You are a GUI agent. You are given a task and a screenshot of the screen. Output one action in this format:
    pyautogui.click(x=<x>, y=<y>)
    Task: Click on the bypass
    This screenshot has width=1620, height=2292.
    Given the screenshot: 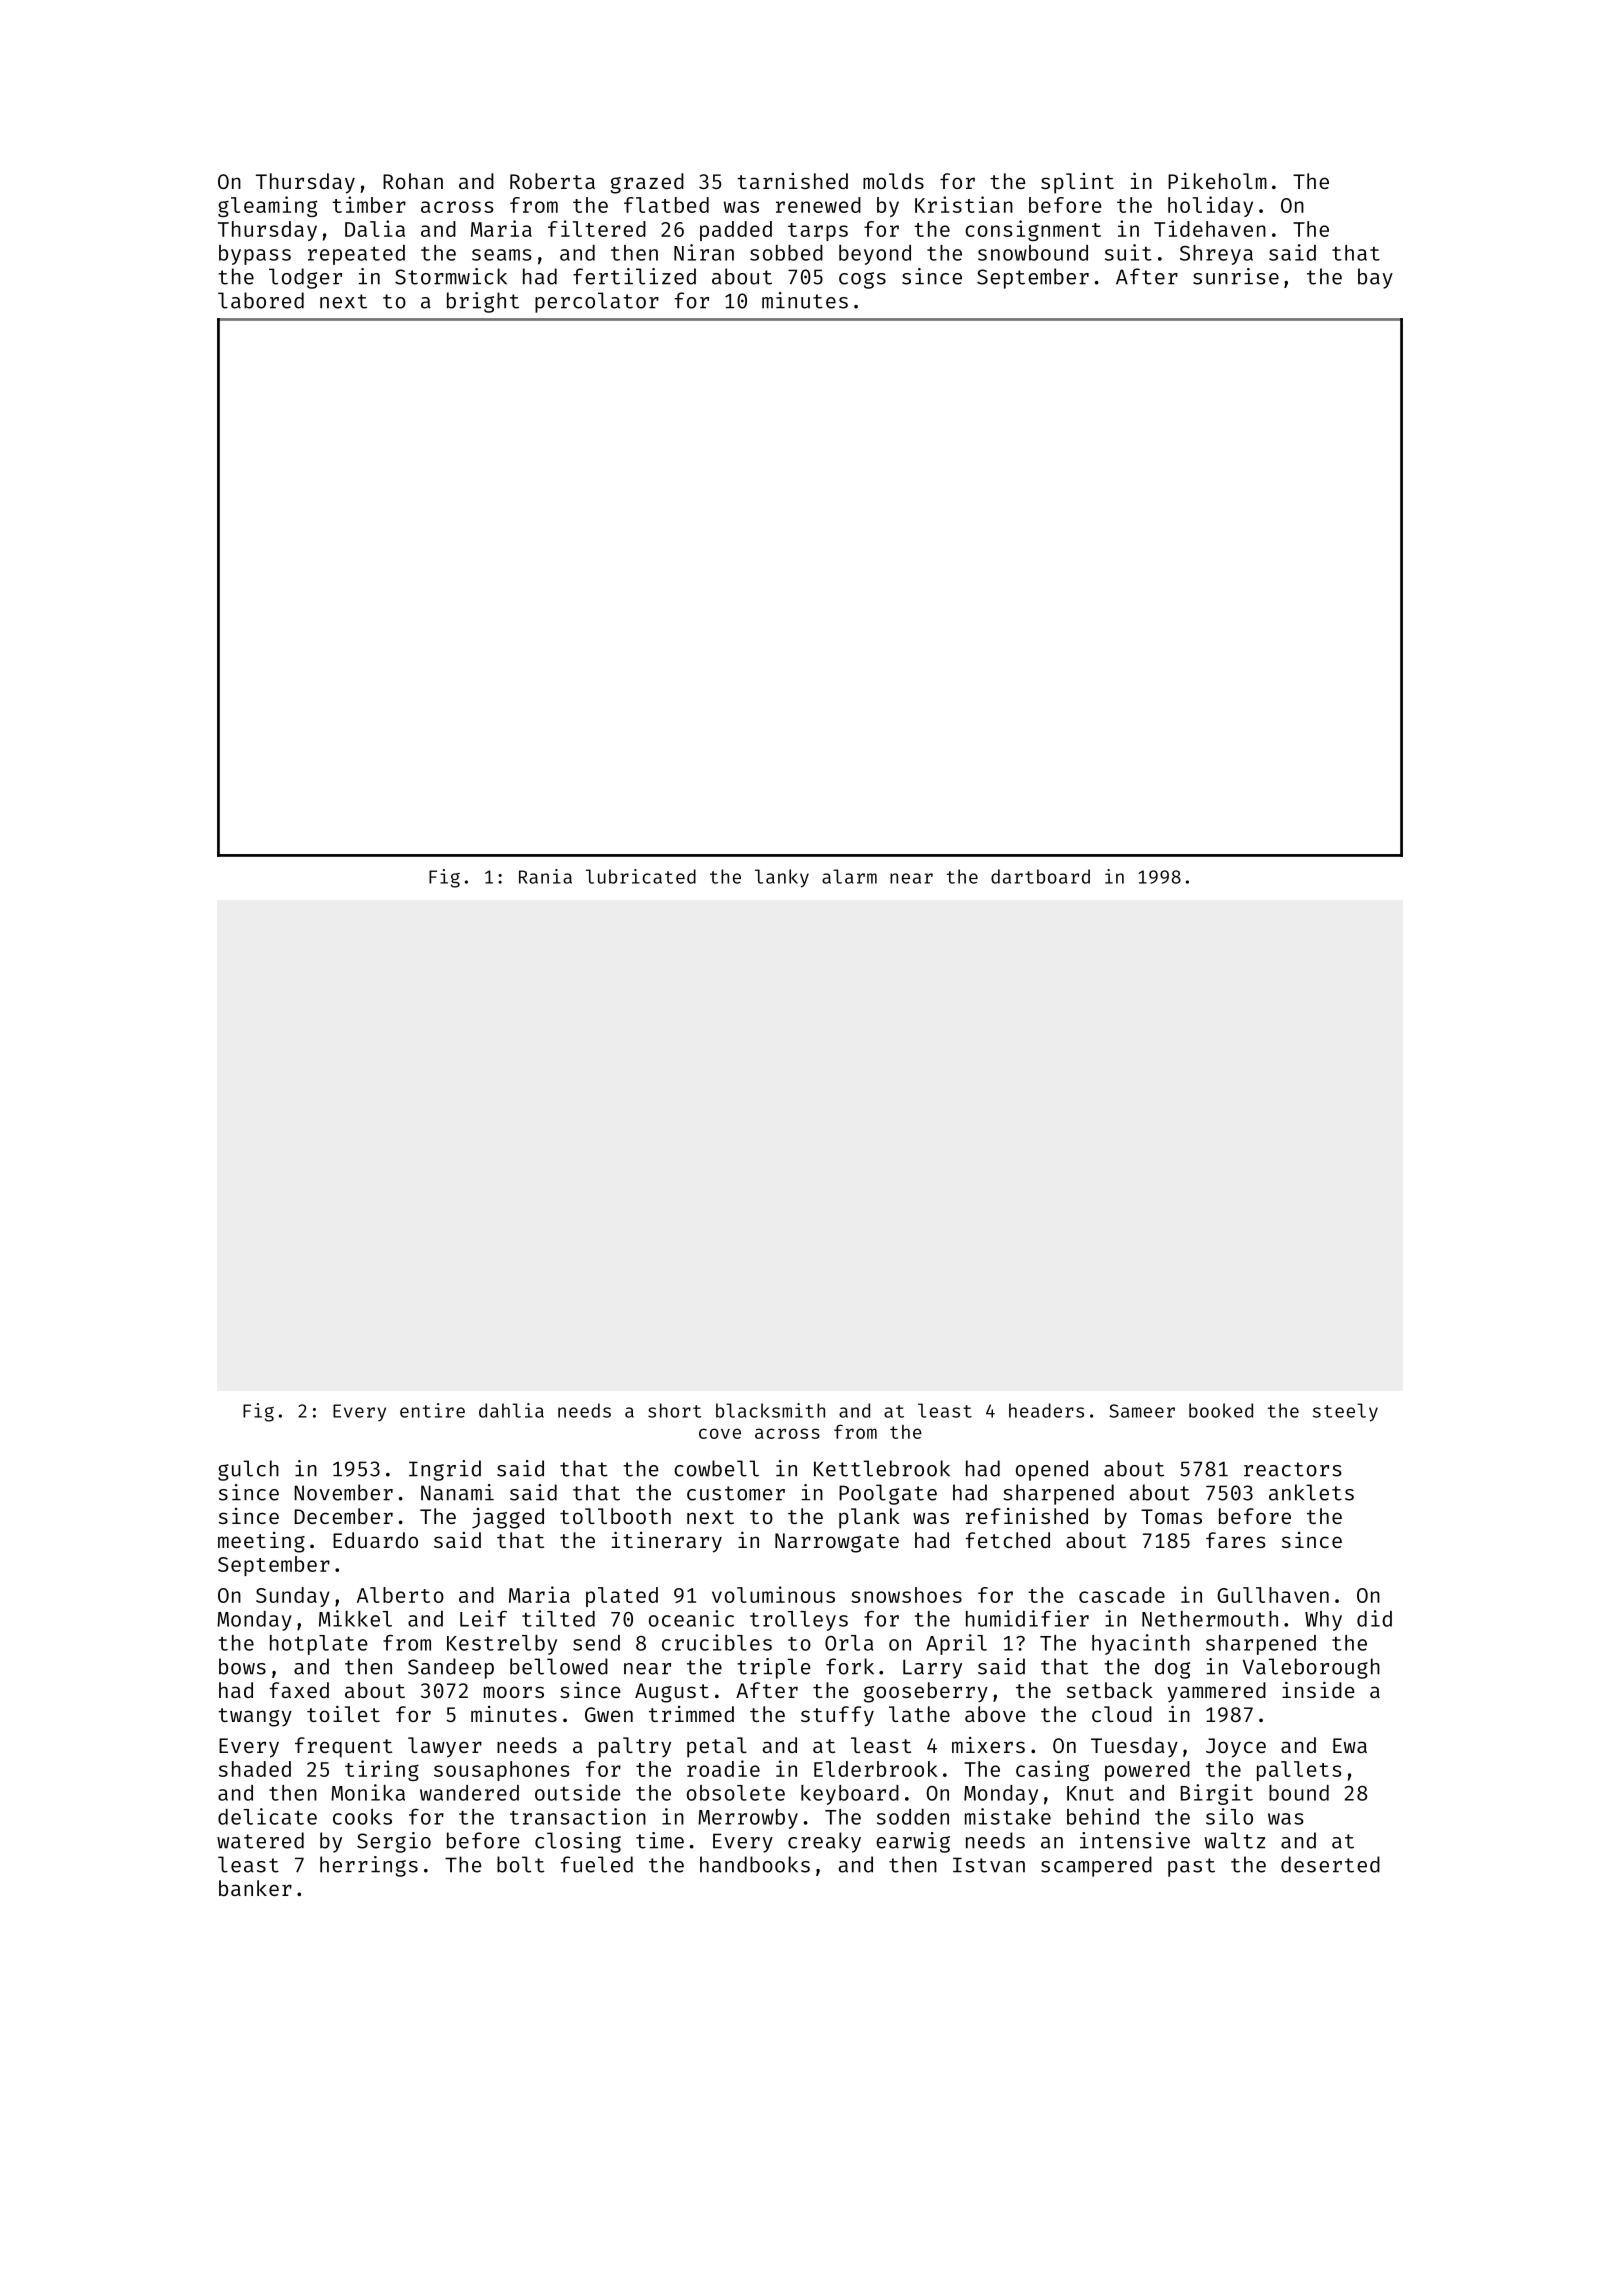 What is the action you would take?
    pyautogui.click(x=255, y=255)
